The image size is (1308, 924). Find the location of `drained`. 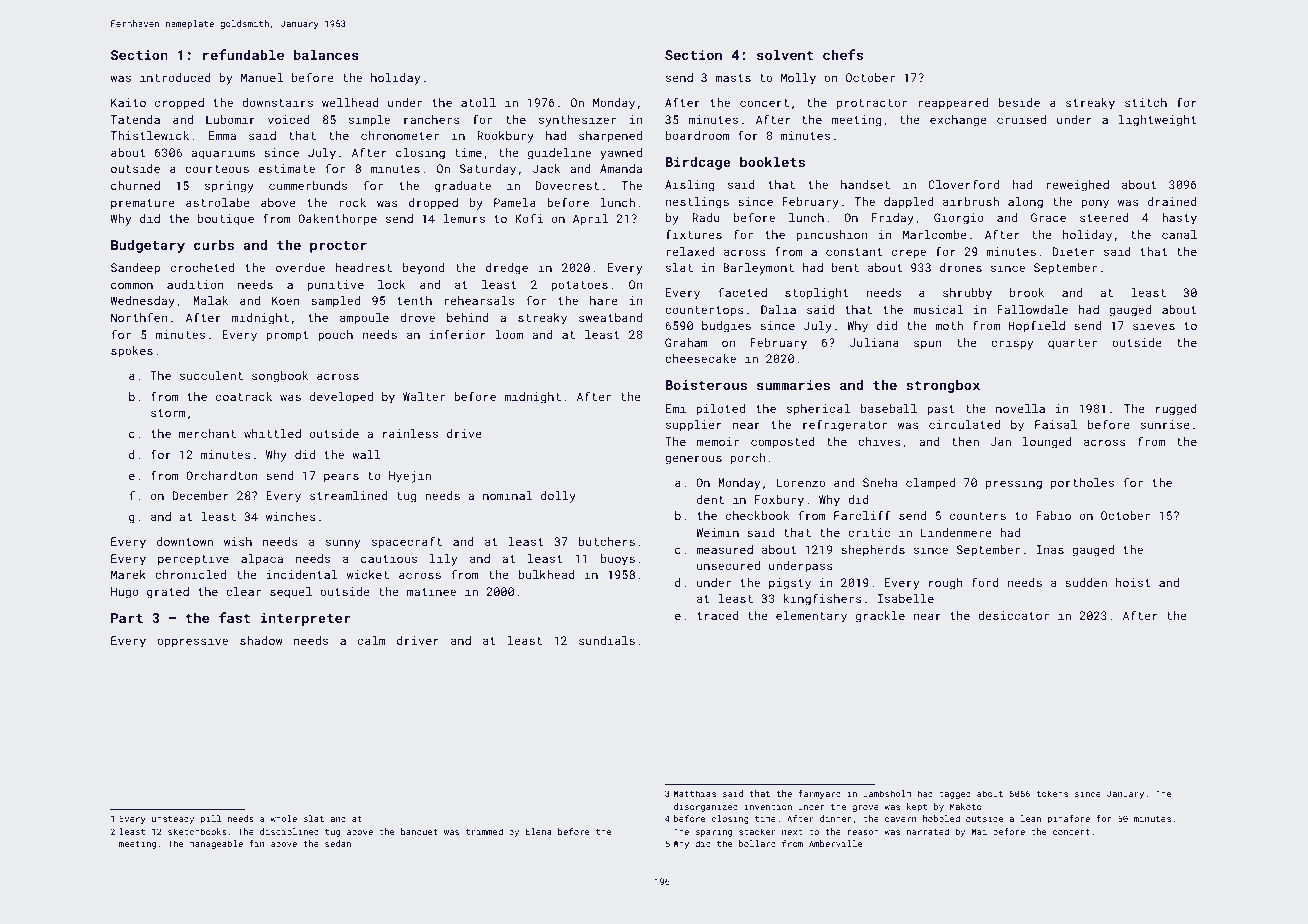

drained is located at coordinates (1172, 201).
